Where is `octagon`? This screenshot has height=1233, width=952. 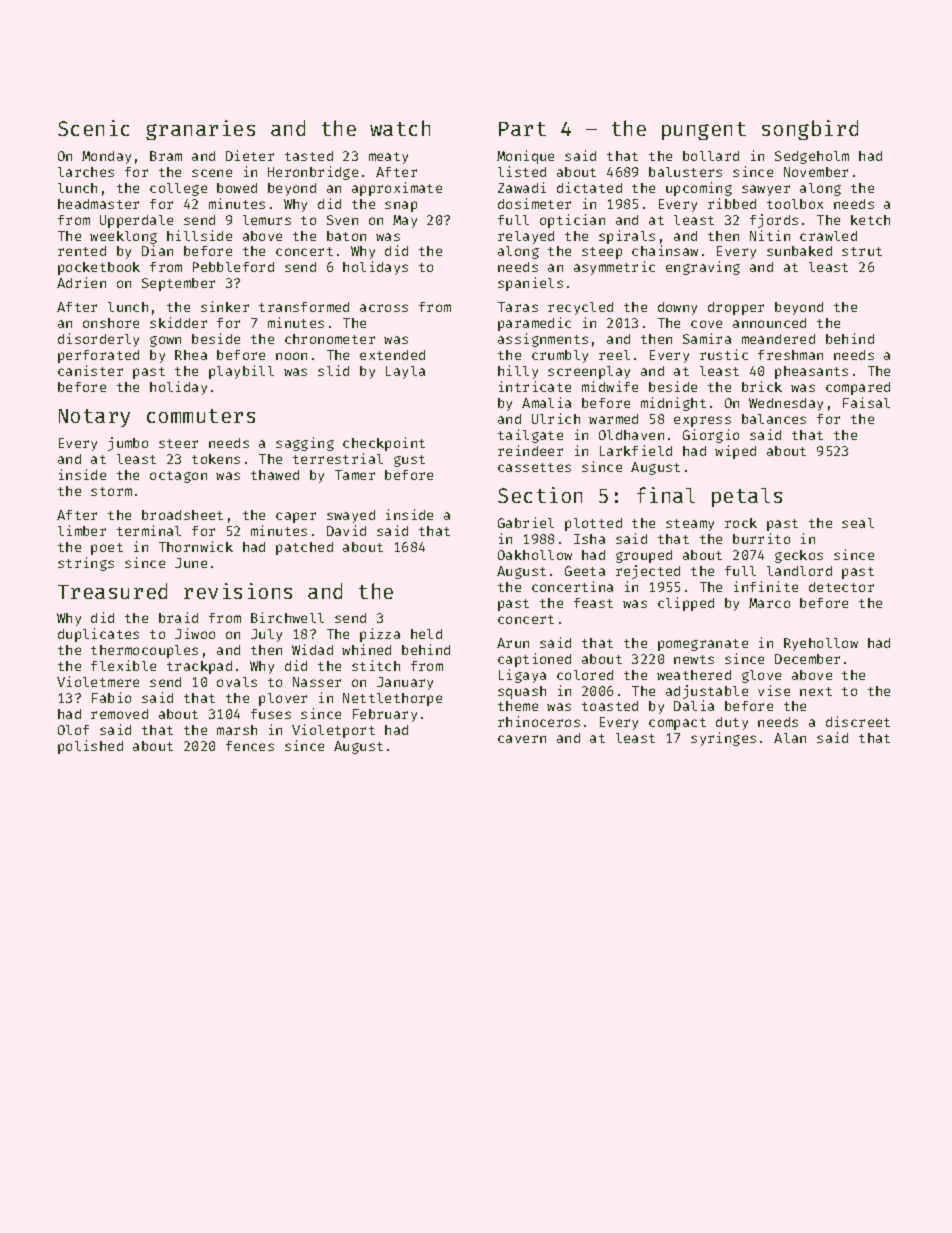 octagon is located at coordinates (178, 477).
